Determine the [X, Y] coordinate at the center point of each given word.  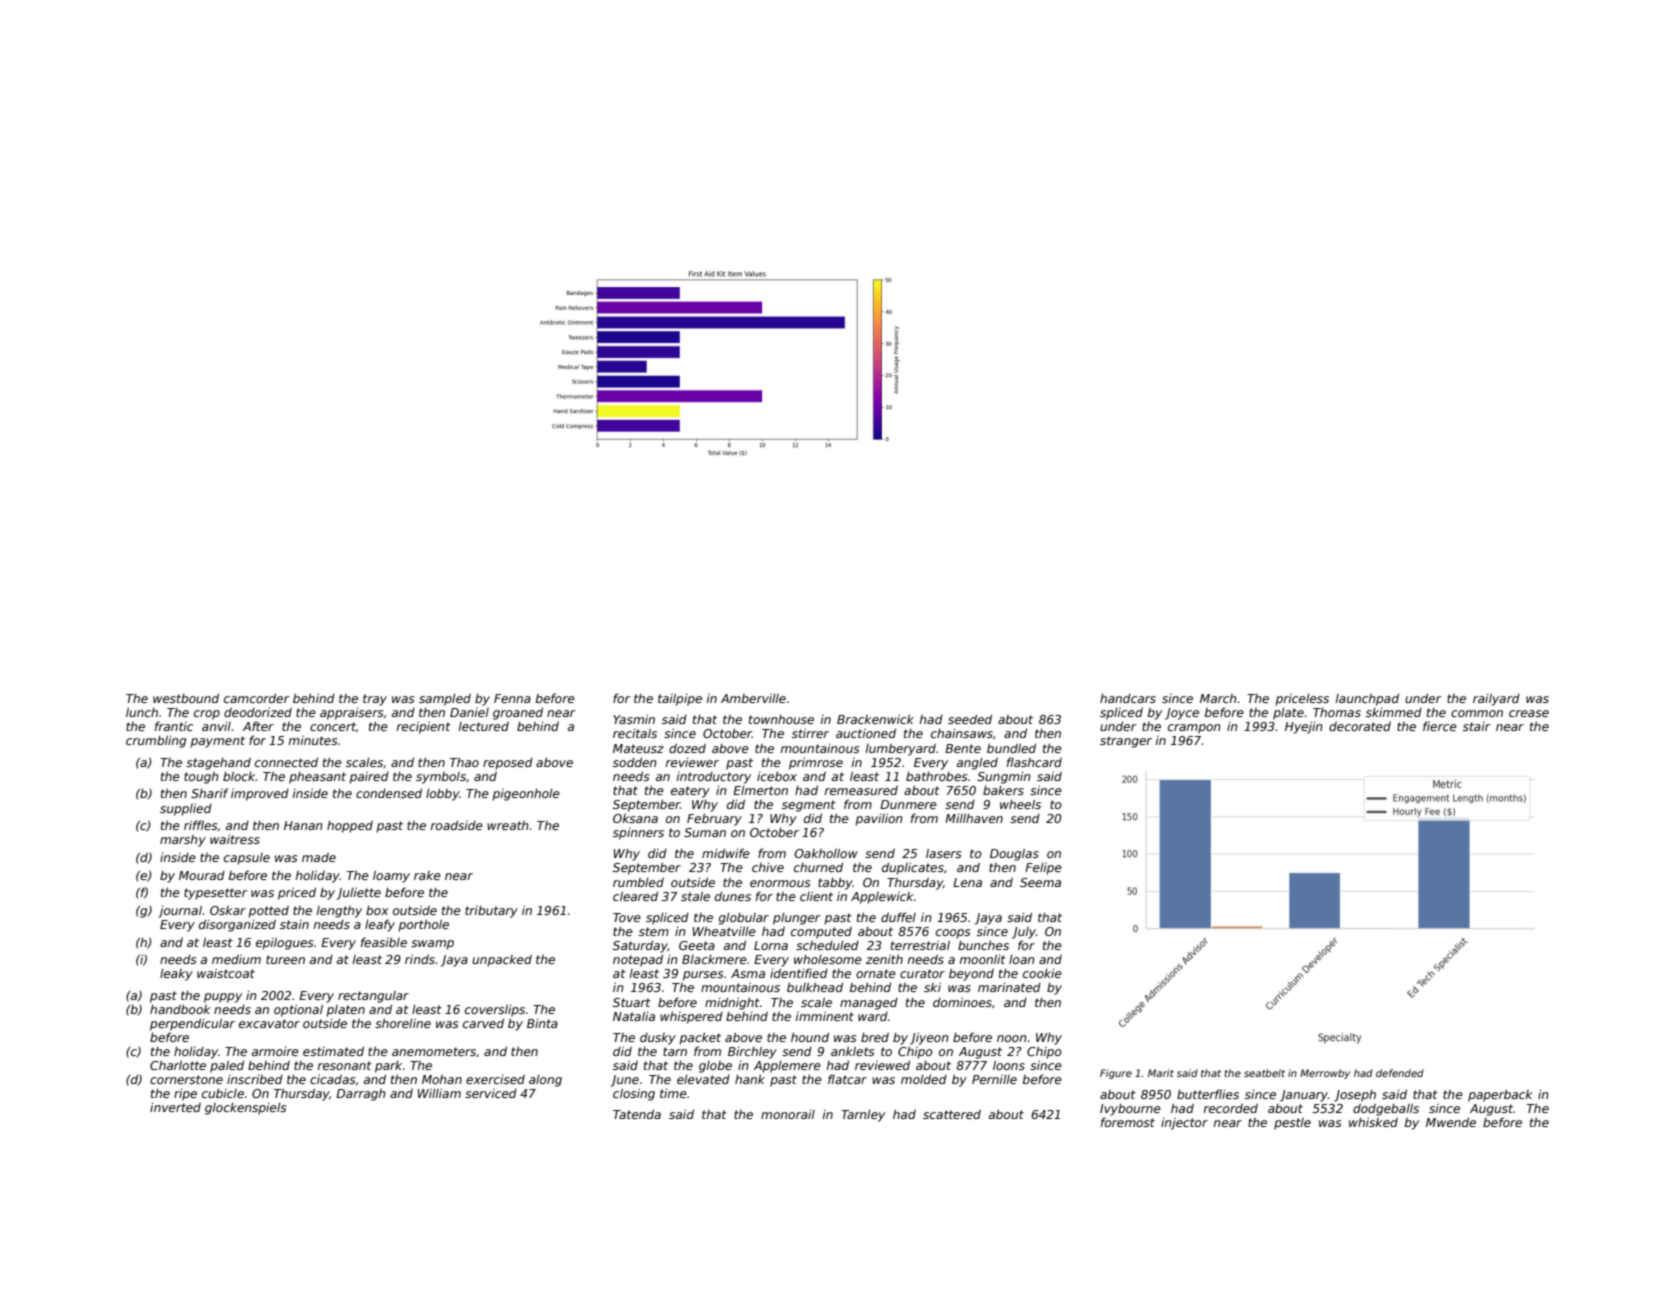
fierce [1440, 726]
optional [298, 1010]
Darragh [361, 1095]
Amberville [753, 698]
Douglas [1014, 854]
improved [260, 794]
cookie [1042, 973]
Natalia [634, 1016]
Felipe [1043, 868]
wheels [1020, 804]
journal [180, 911]
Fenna [512, 698]
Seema [1040, 882]
